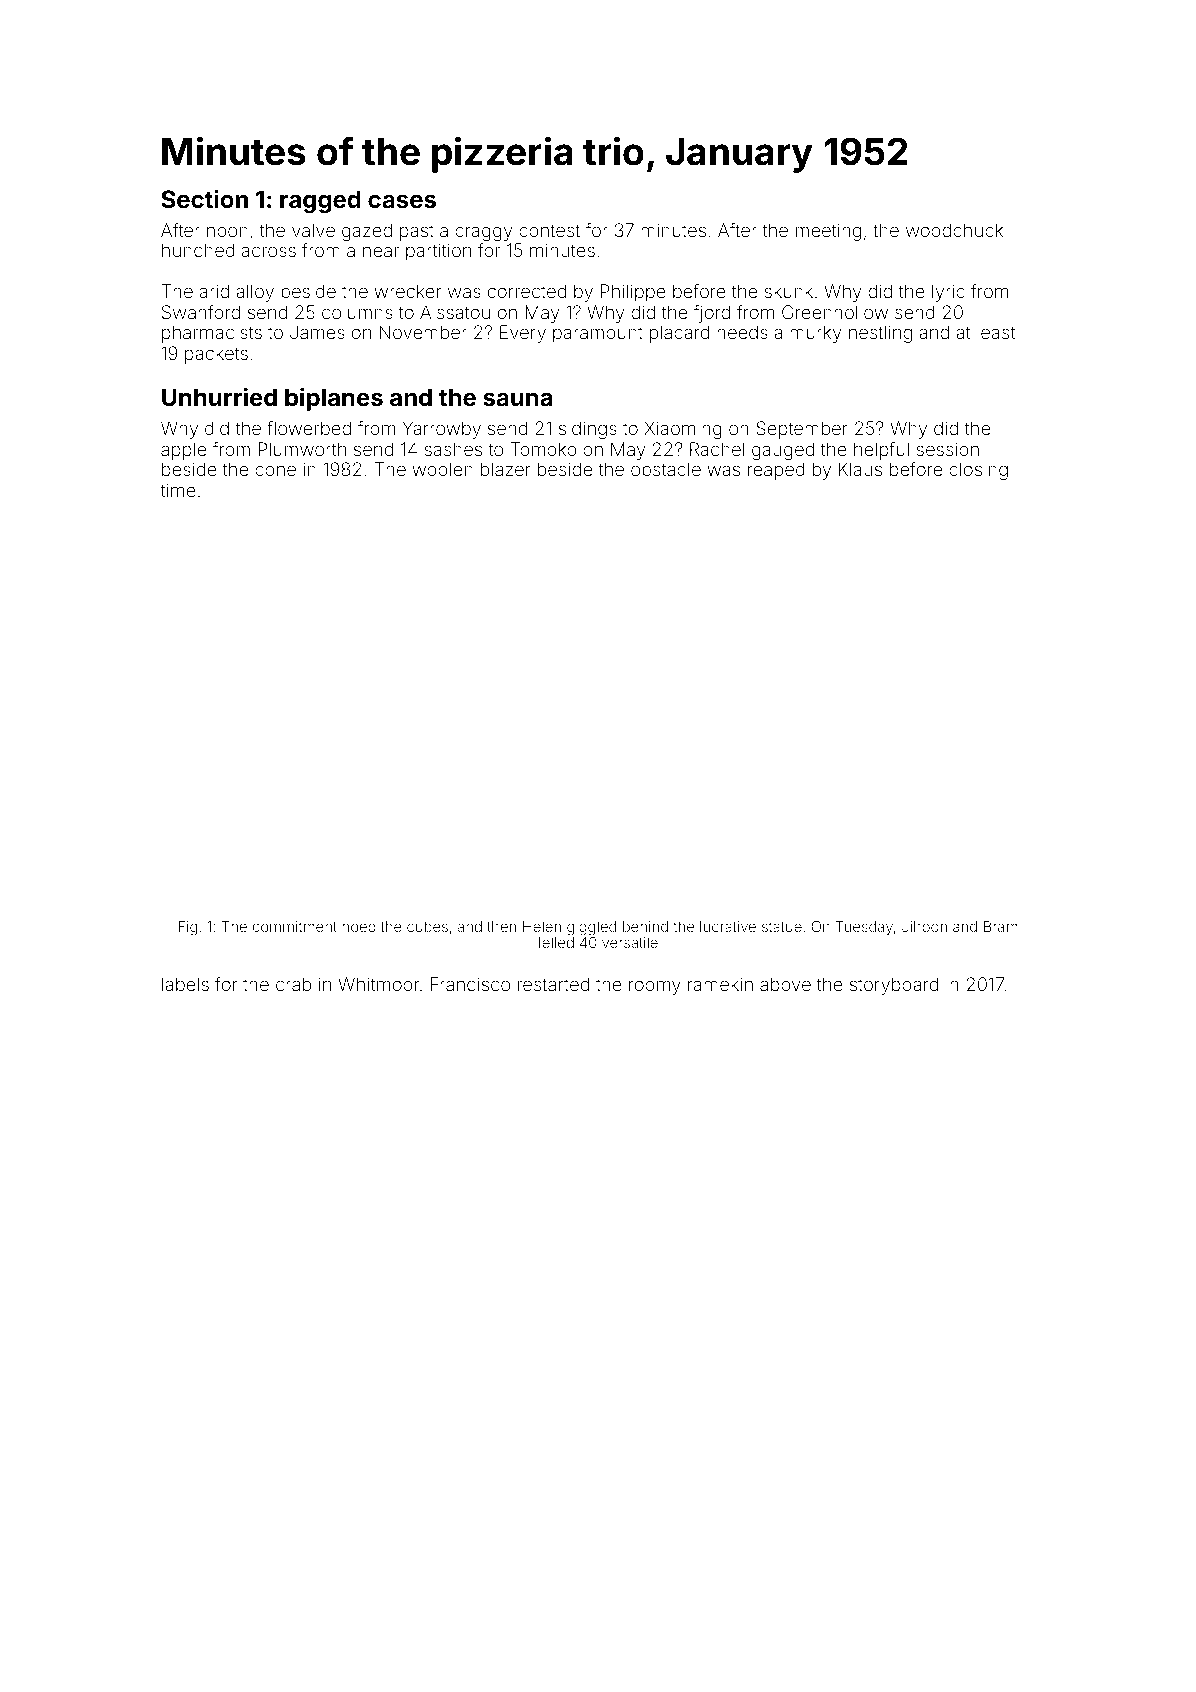  I want to click on Tomoko, so click(544, 449).
